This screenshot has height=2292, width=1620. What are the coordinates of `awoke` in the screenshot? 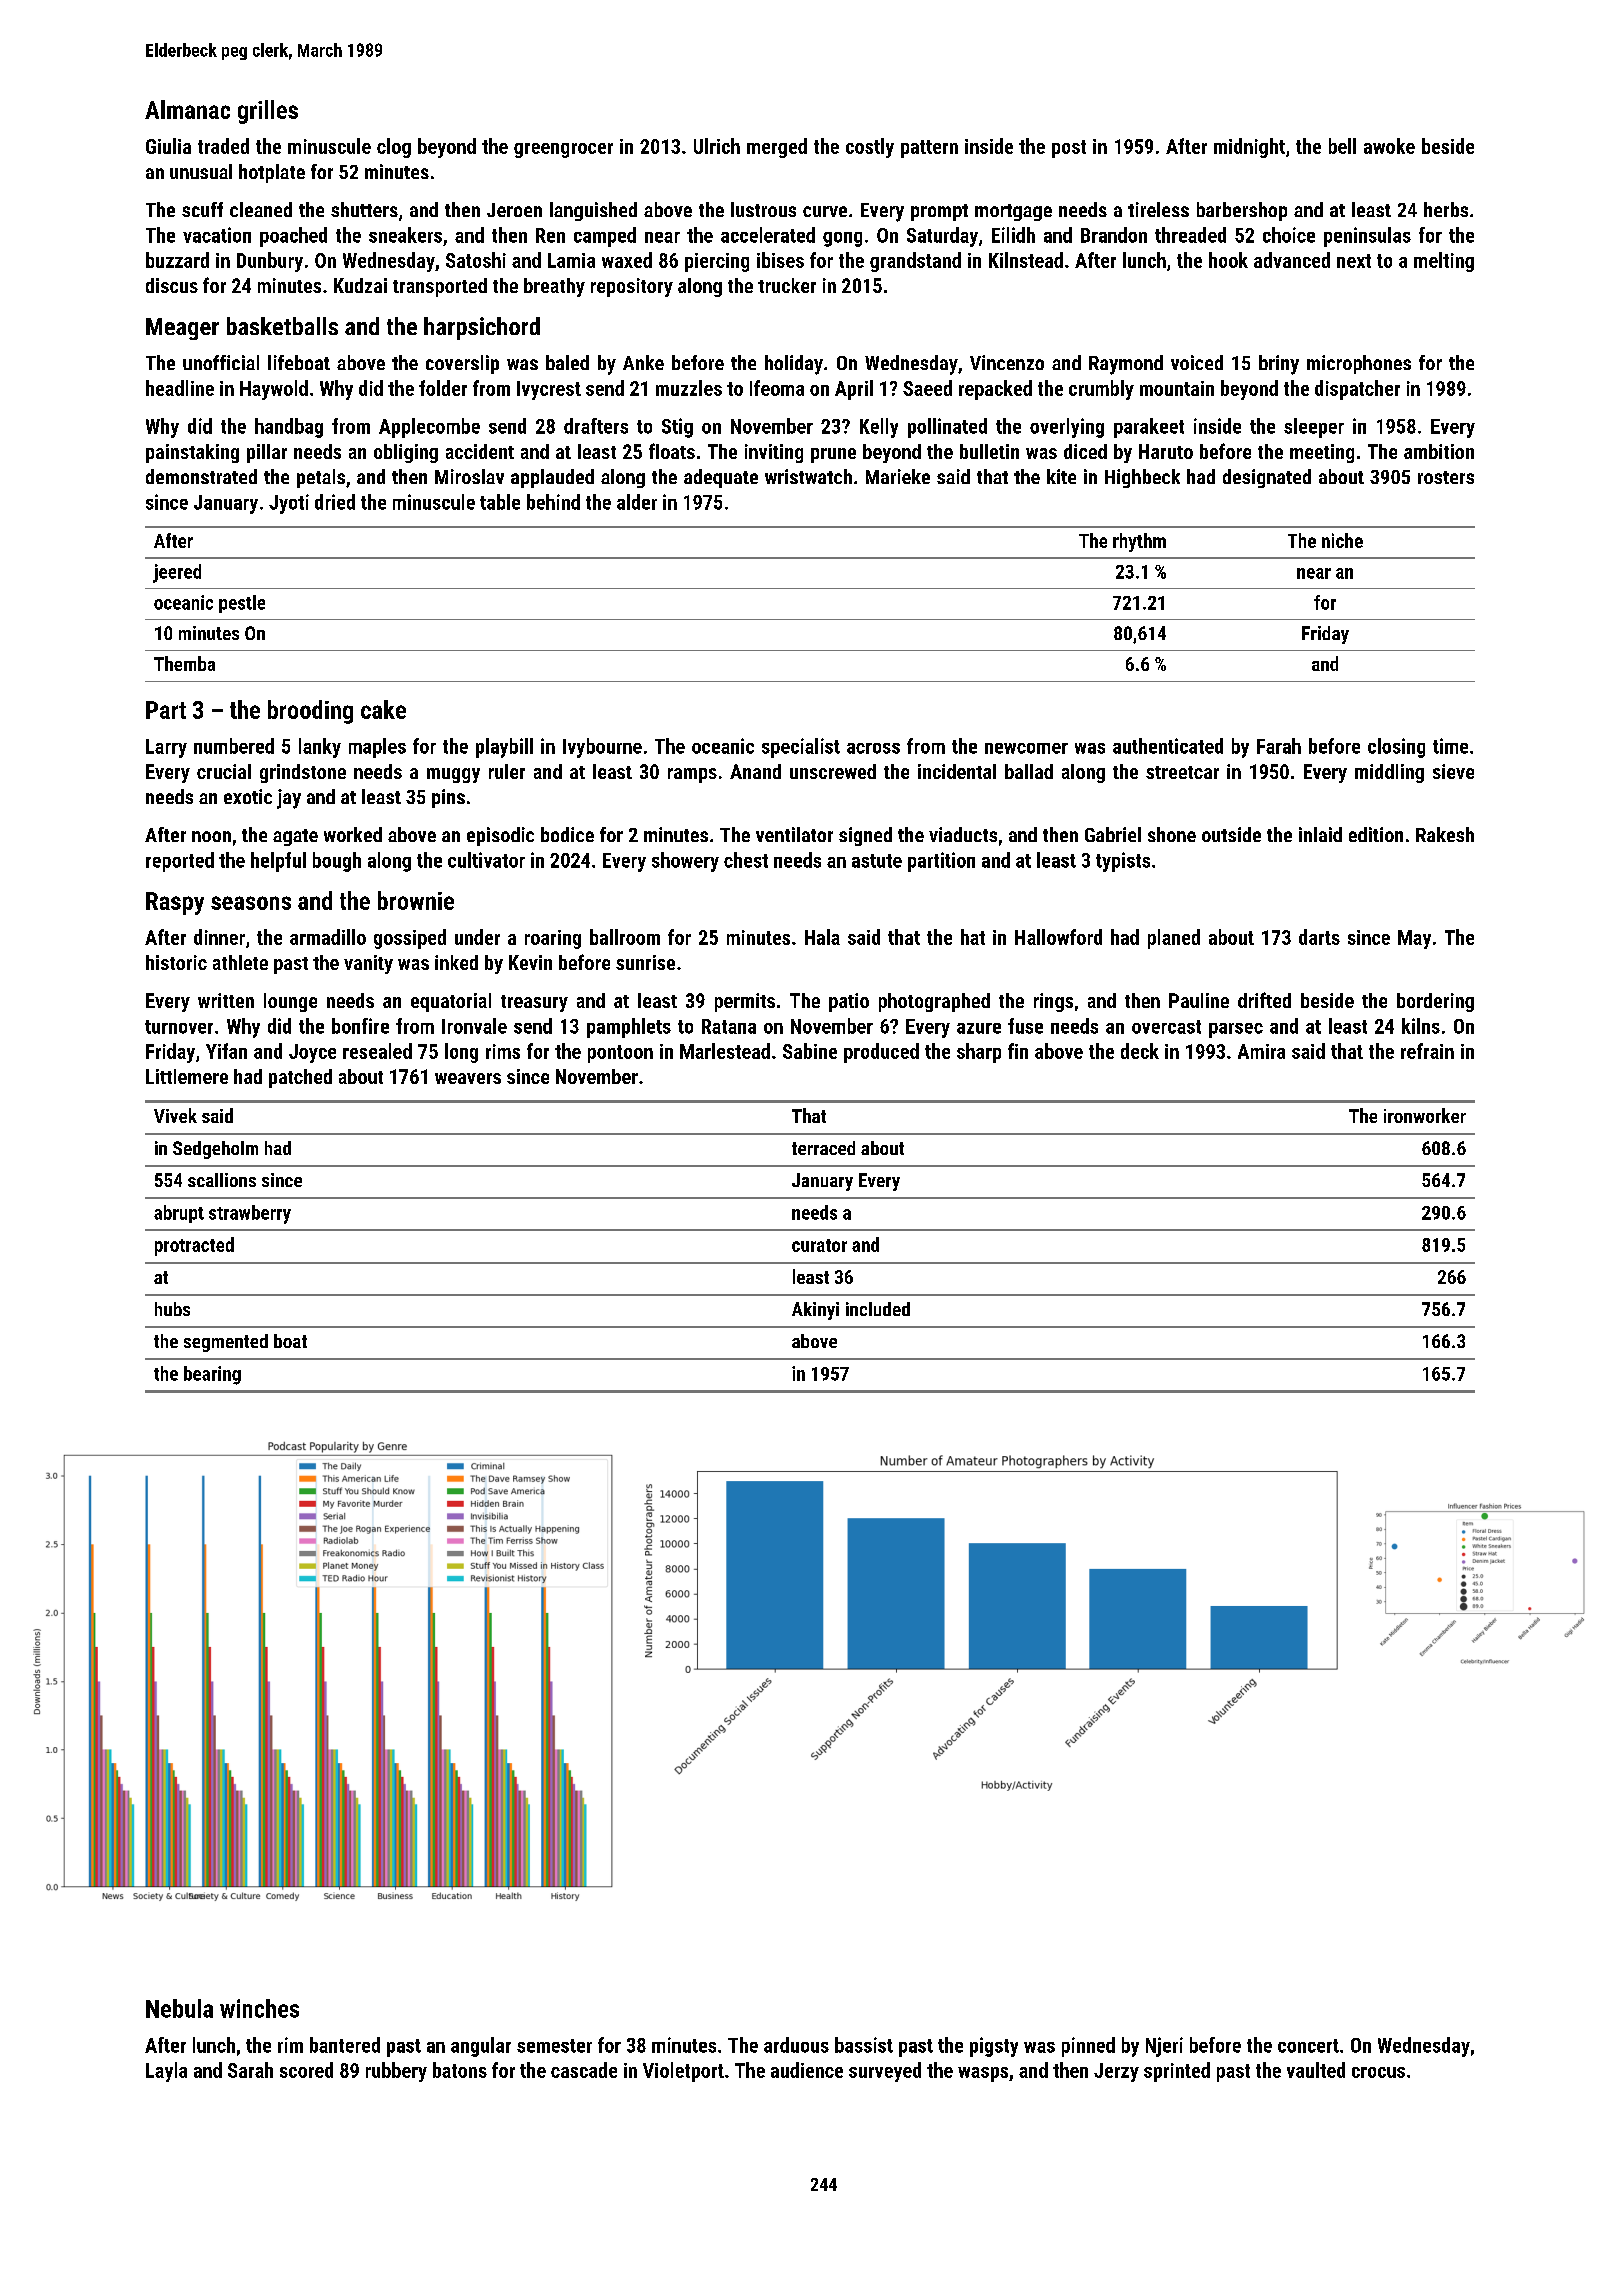 It's located at (1389, 146).
